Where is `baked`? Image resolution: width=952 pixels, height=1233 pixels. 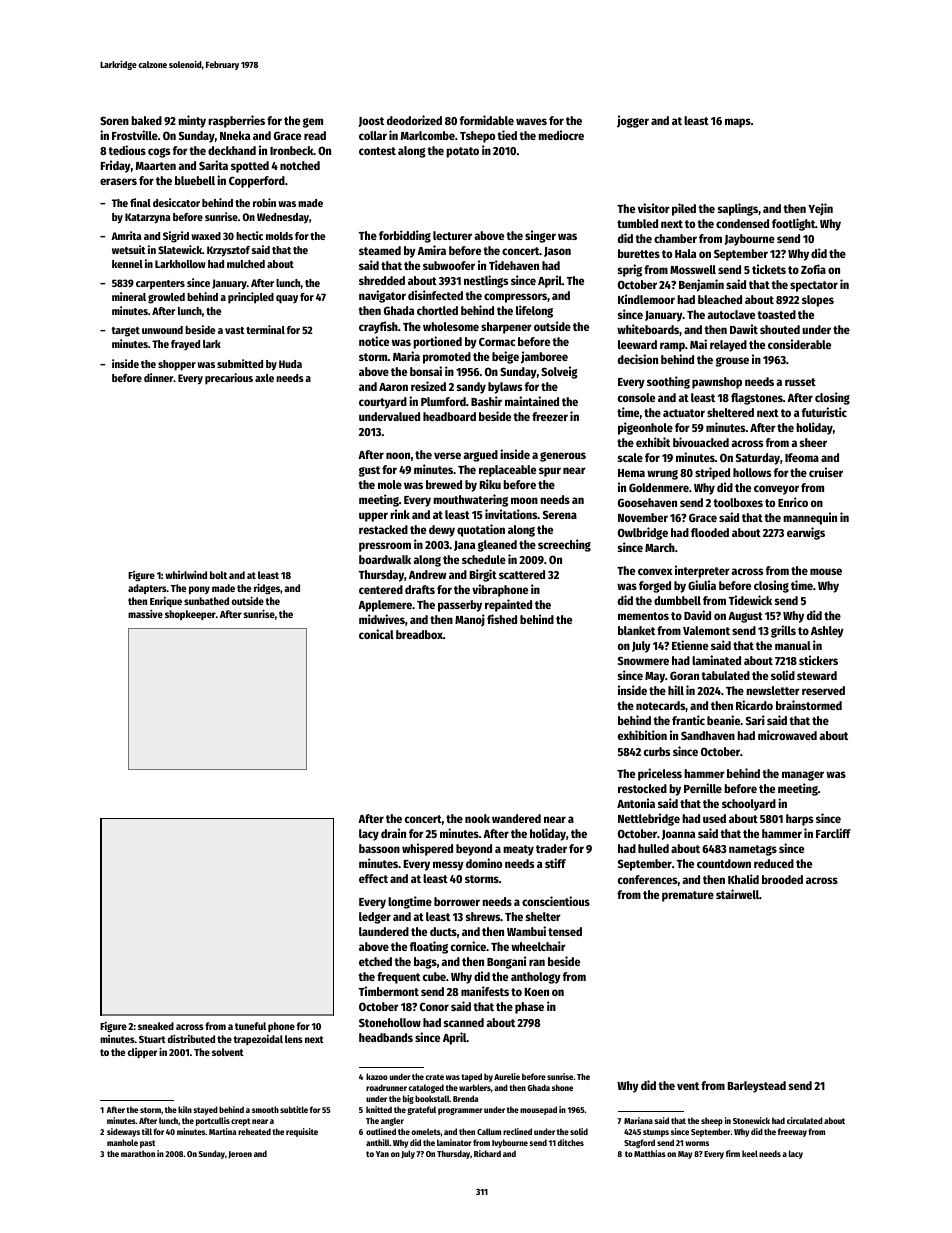 baked is located at coordinates (146, 120).
